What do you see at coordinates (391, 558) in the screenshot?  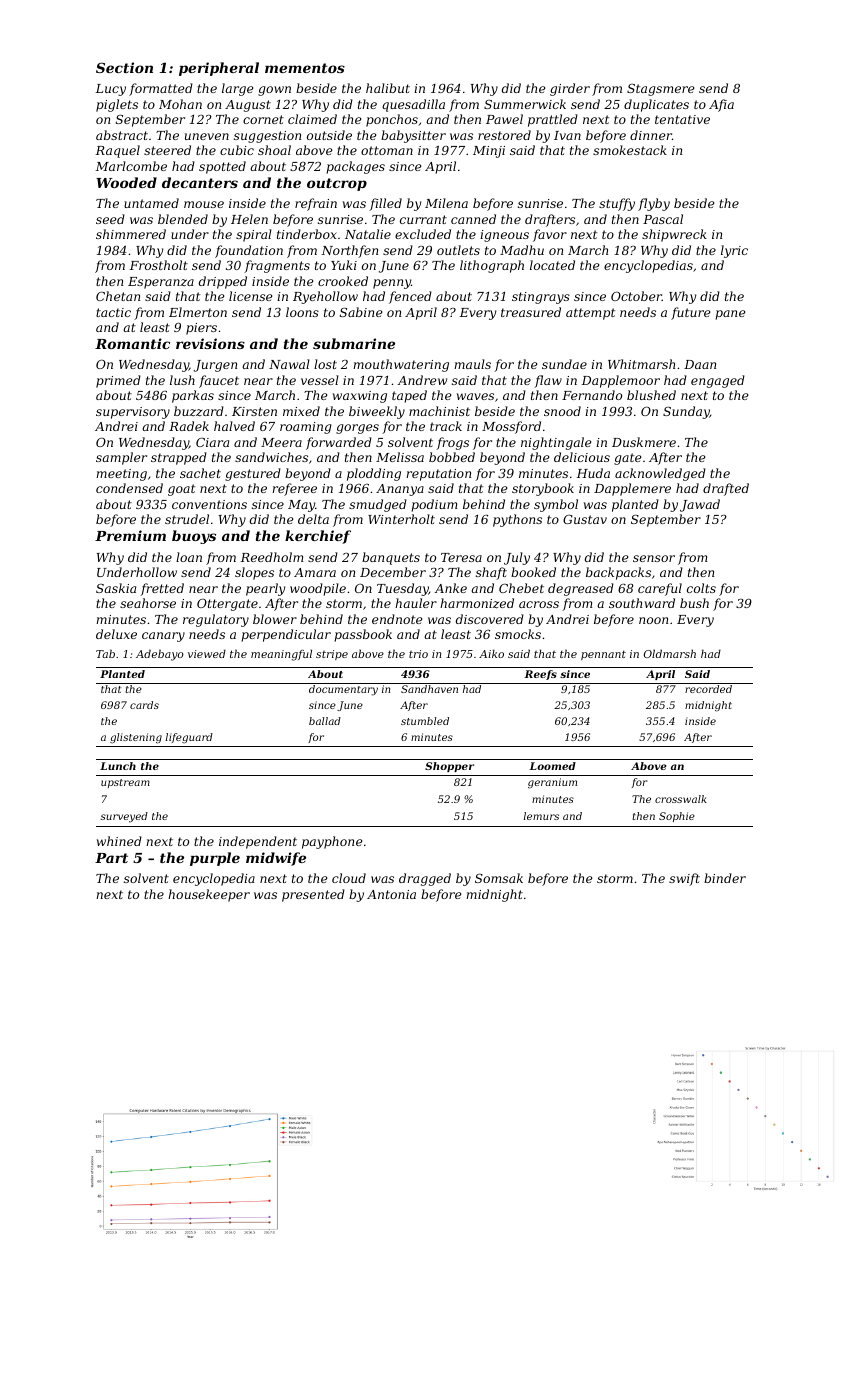 I see `banquets` at bounding box center [391, 558].
